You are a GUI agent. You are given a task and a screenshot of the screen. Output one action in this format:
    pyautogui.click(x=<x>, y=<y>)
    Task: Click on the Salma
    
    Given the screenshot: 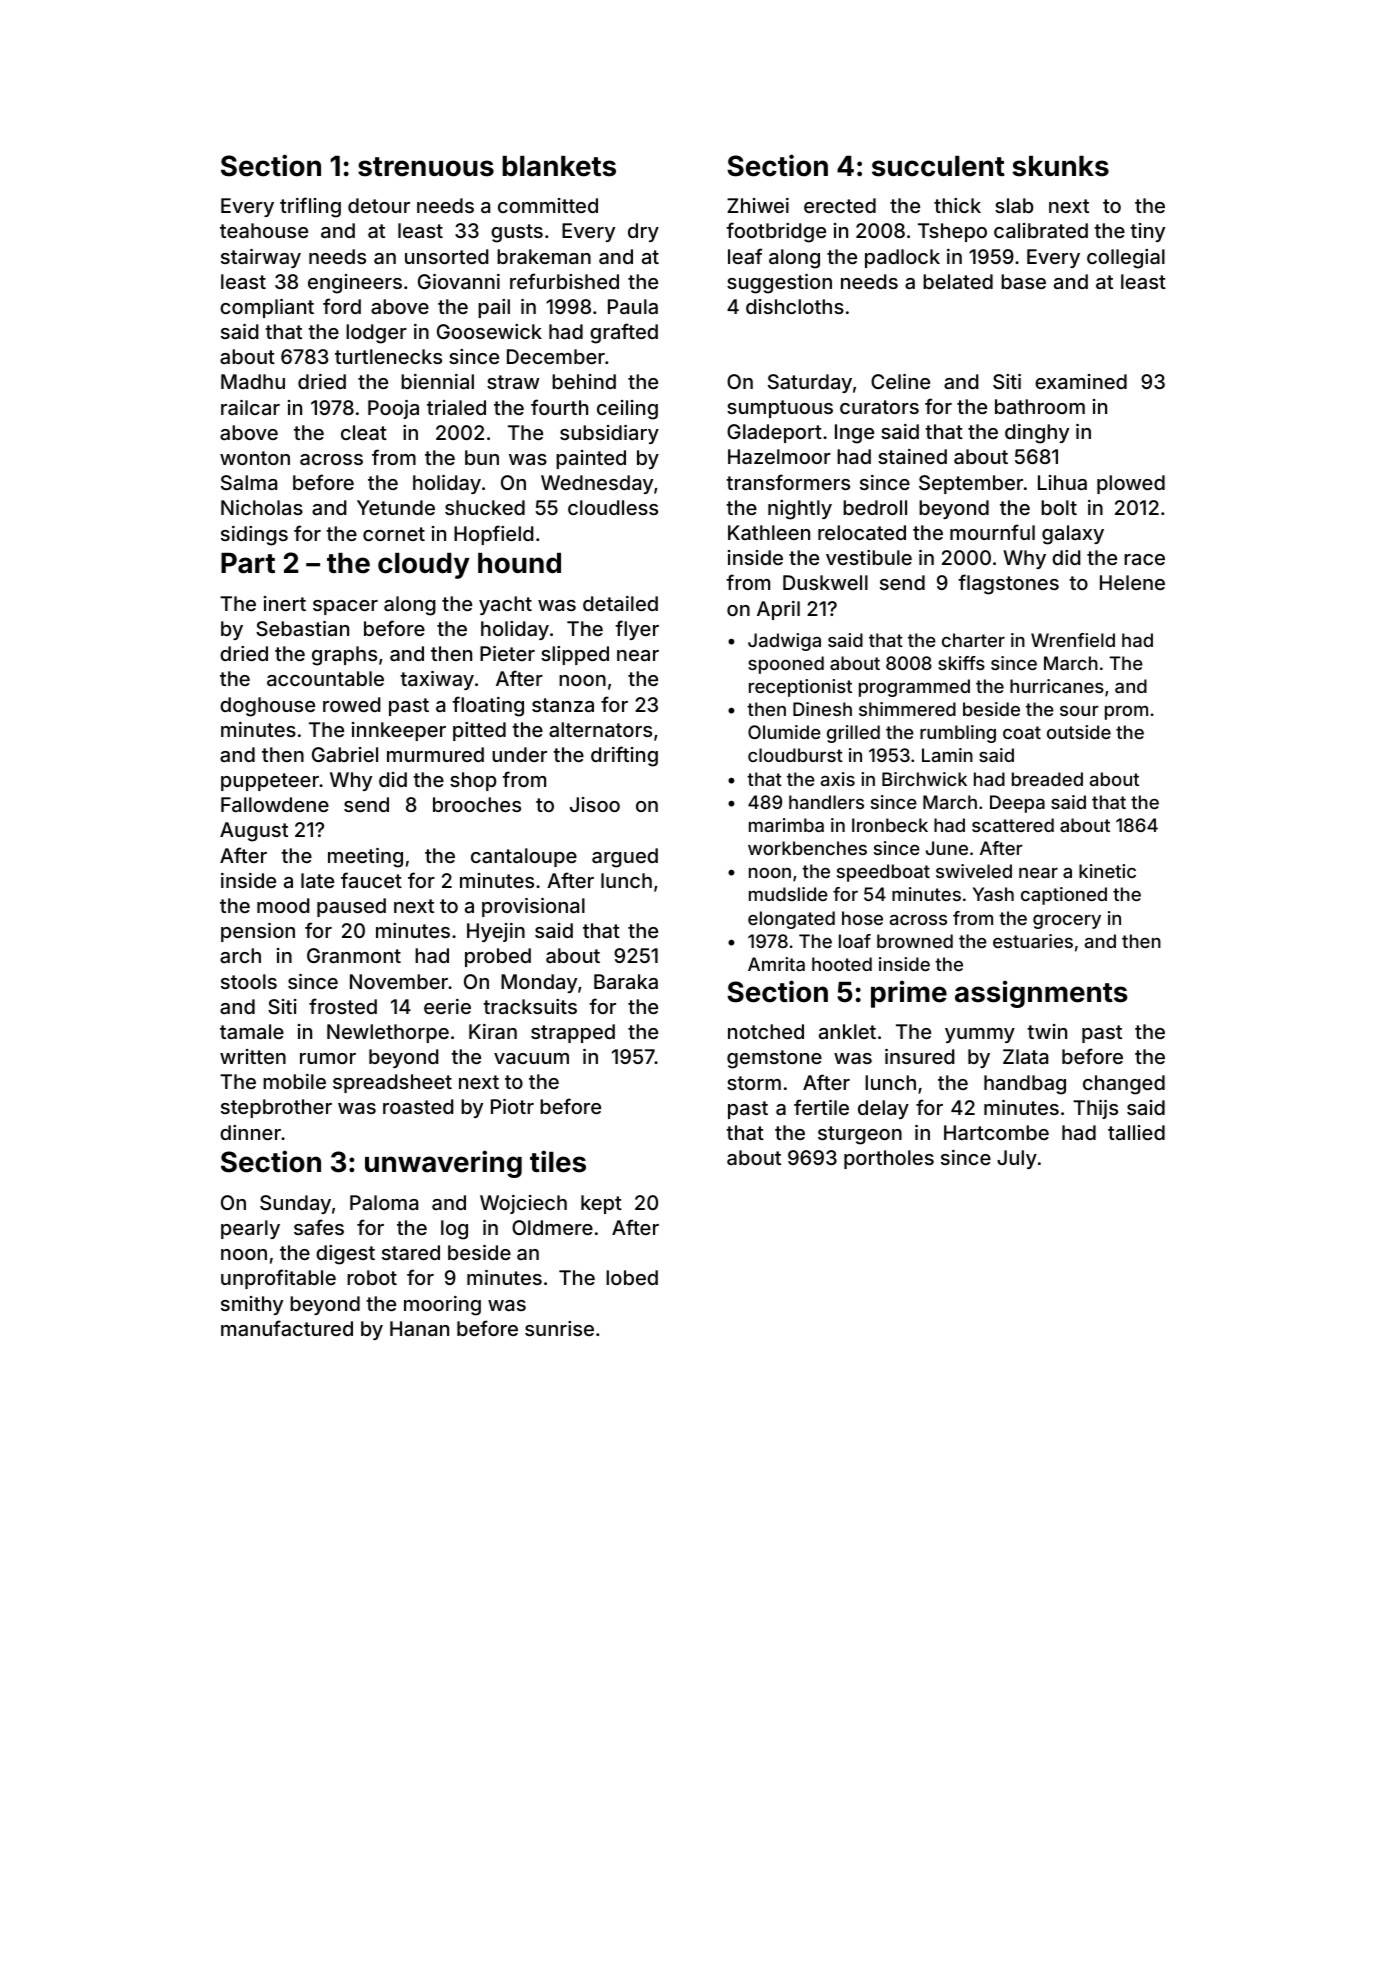 What is the action you would take?
    pyautogui.click(x=249, y=482)
